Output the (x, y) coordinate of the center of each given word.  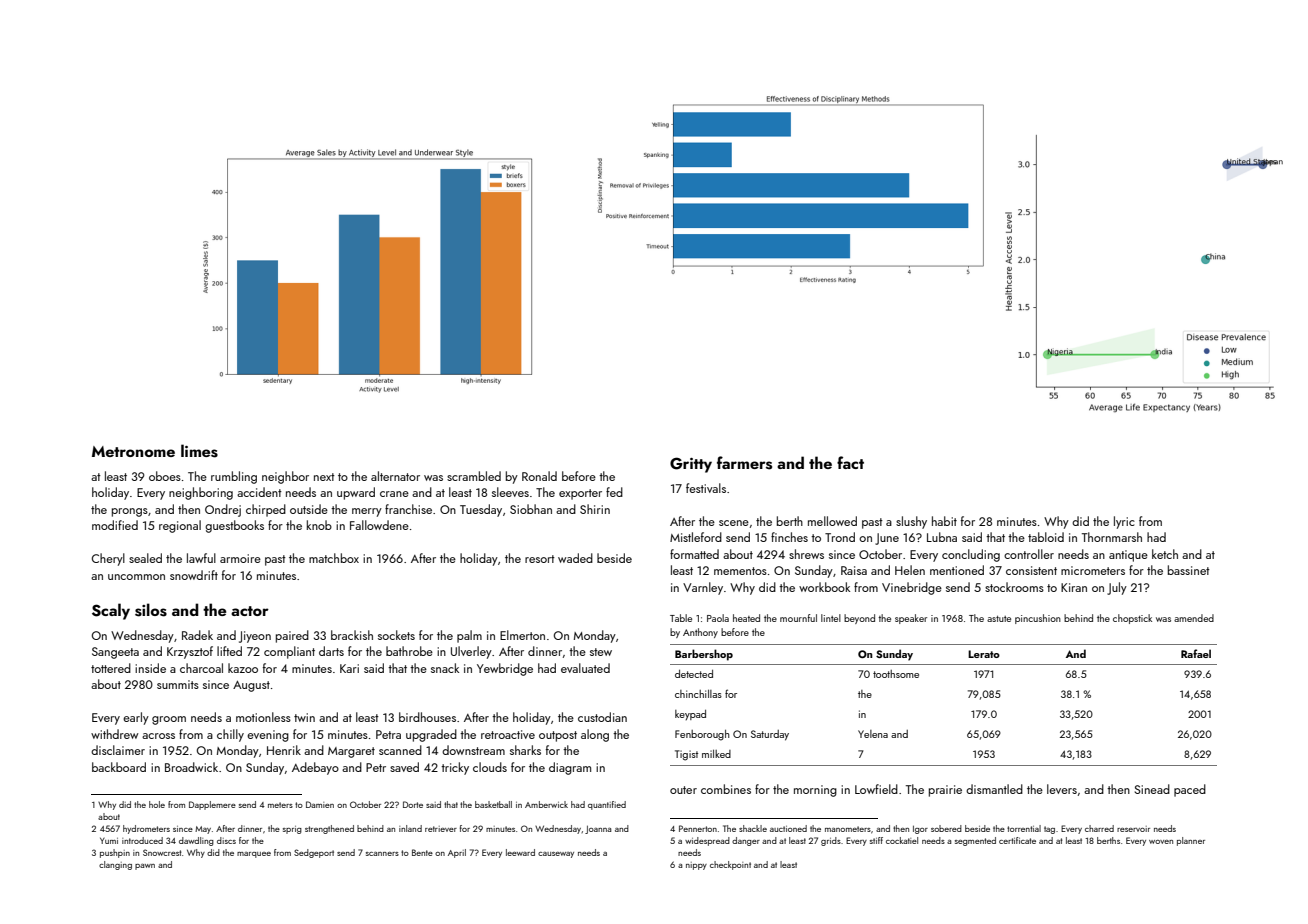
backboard (119, 767)
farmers (744, 463)
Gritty (691, 465)
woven (1161, 842)
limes (199, 451)
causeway (556, 855)
